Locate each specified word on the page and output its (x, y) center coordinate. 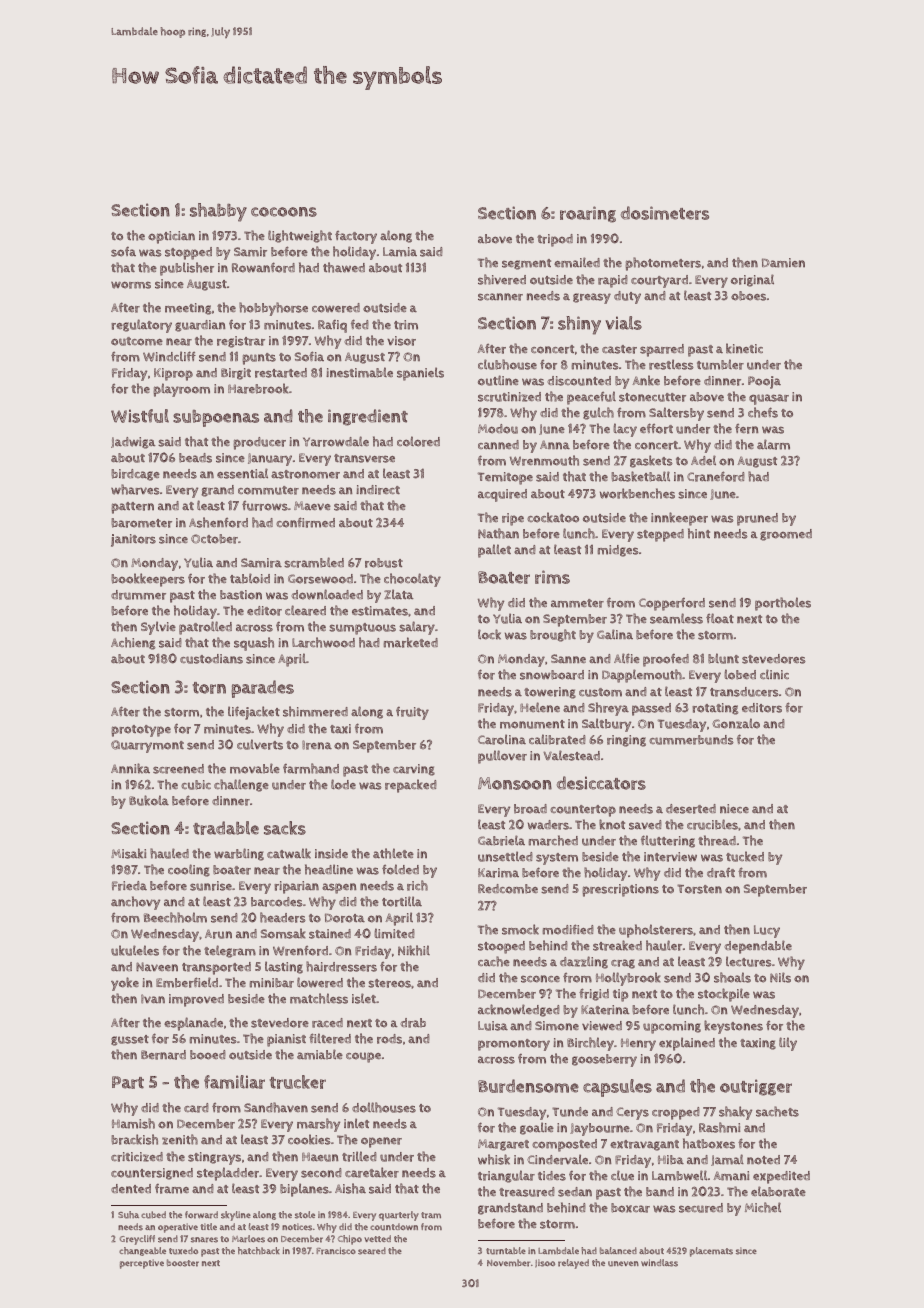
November (508, 1263)
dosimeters (665, 213)
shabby (218, 212)
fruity (412, 713)
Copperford (672, 604)
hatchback (259, 1251)
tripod (555, 240)
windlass (659, 1263)
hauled (169, 853)
